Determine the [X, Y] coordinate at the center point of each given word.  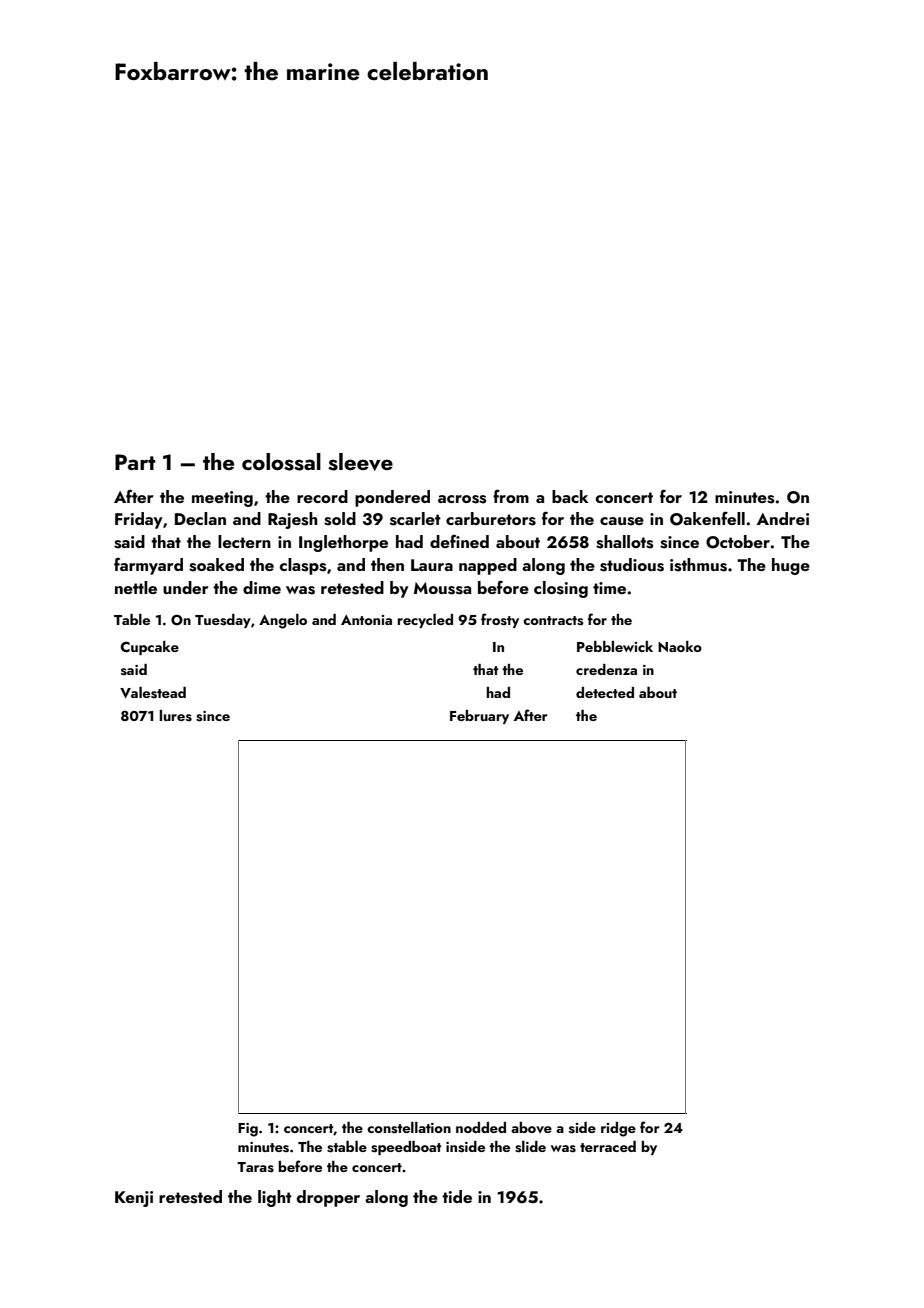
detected [605, 692]
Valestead [153, 693]
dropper [328, 1198]
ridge [618, 1129]
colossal [281, 462]
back [570, 496]
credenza [606, 669]
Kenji [134, 1199]
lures [176, 716]
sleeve [360, 462]
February [479, 717]
